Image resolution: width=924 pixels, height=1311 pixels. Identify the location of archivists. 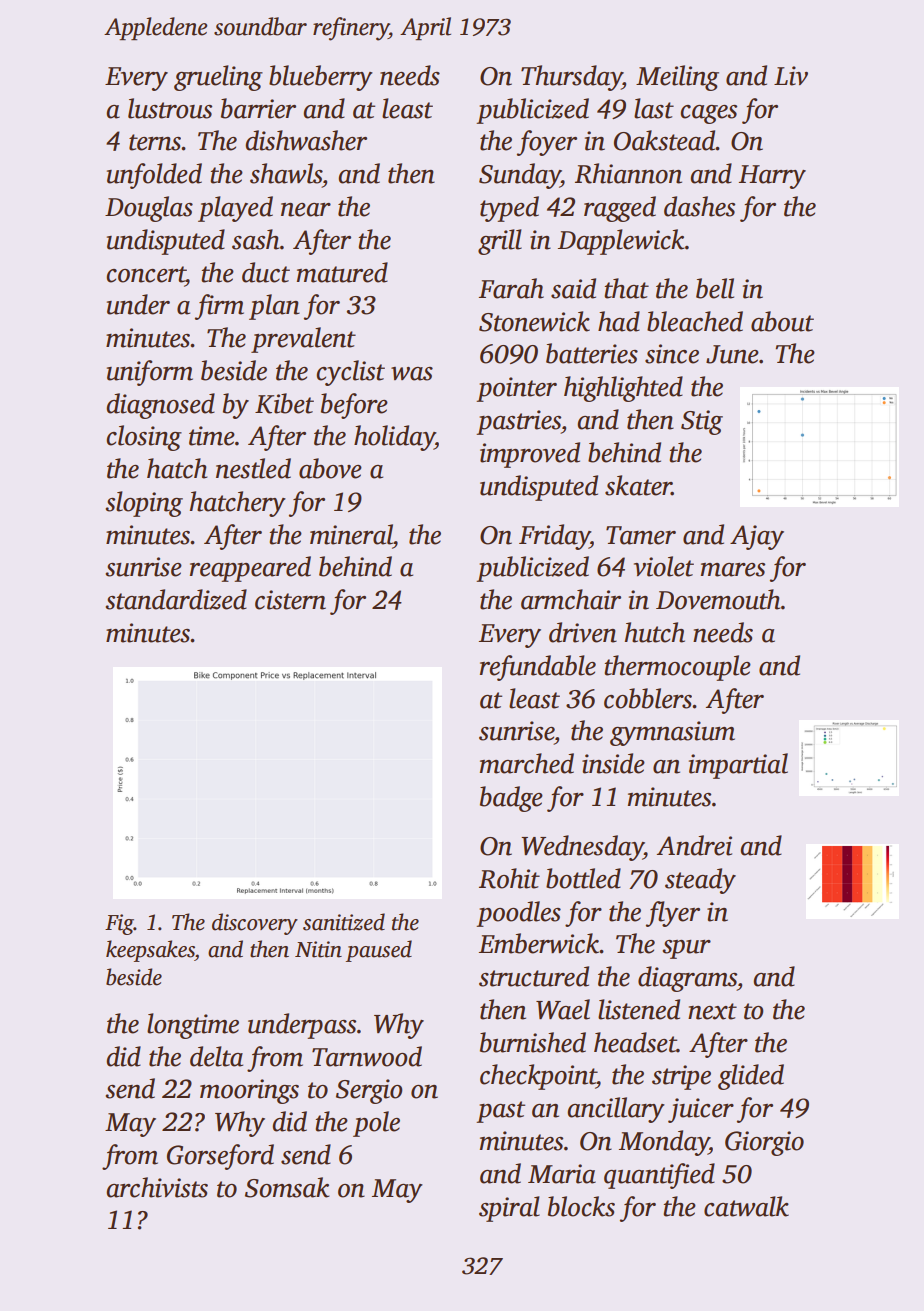
(157, 1187).
